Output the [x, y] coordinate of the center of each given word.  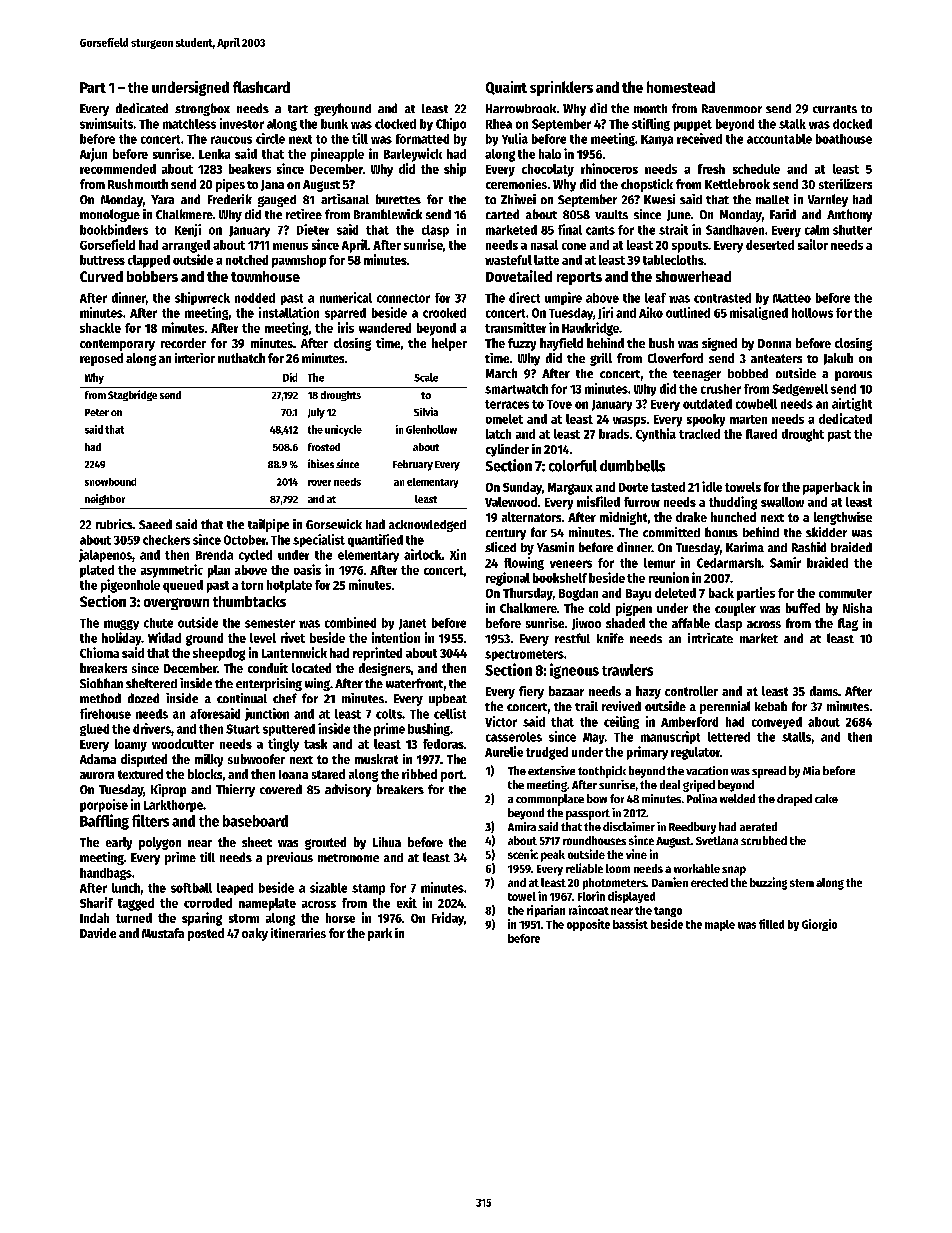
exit [407, 902]
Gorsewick [334, 524]
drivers [152, 728]
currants [835, 109]
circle [270, 138]
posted [206, 934]
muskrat [376, 759]
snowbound [110, 482]
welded [737, 798]
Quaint [506, 88]
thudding [733, 503]
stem [802, 883]
